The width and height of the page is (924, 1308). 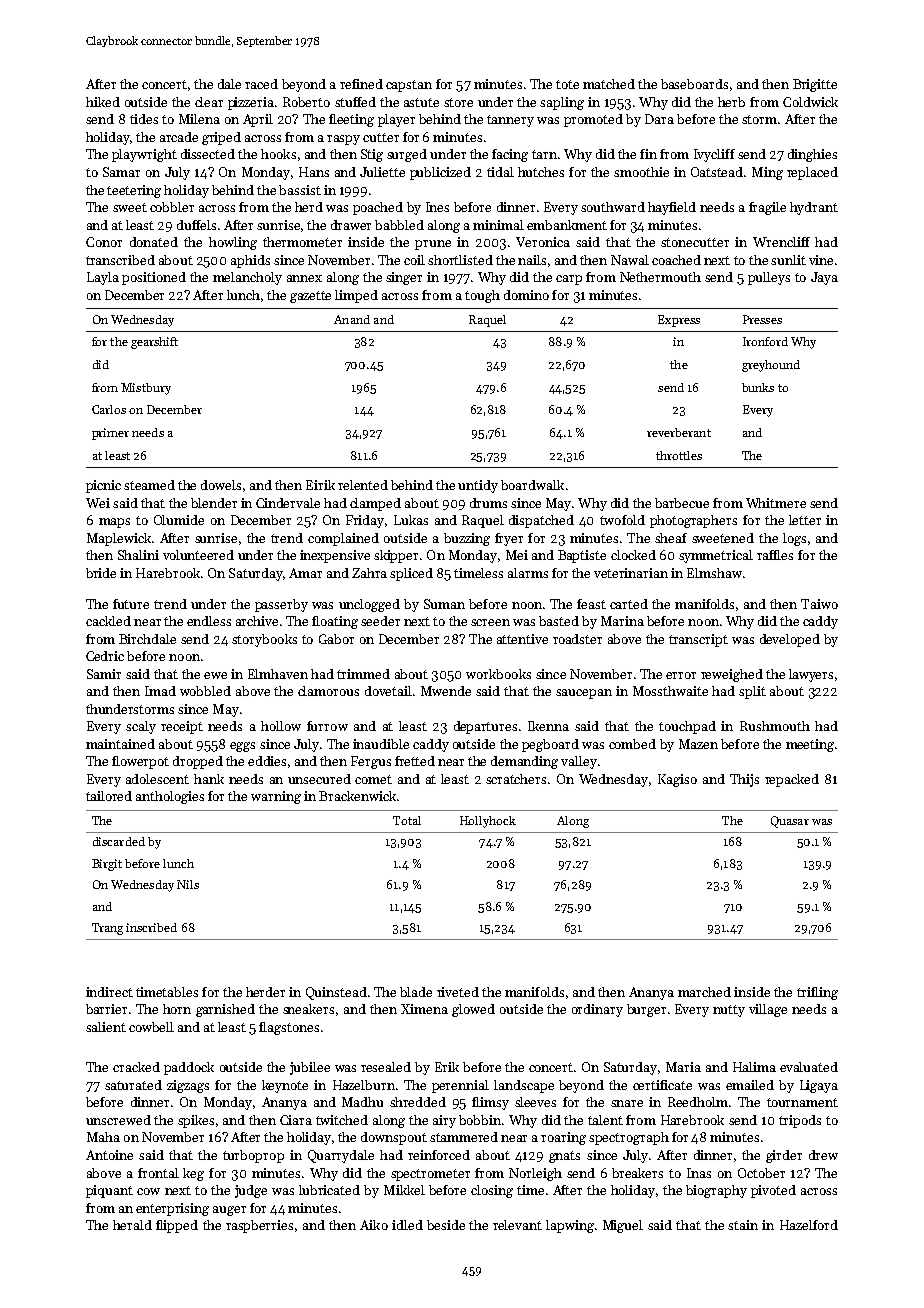 What do you see at coordinates (488, 822) in the page?
I see `Hollyhock` at bounding box center [488, 822].
